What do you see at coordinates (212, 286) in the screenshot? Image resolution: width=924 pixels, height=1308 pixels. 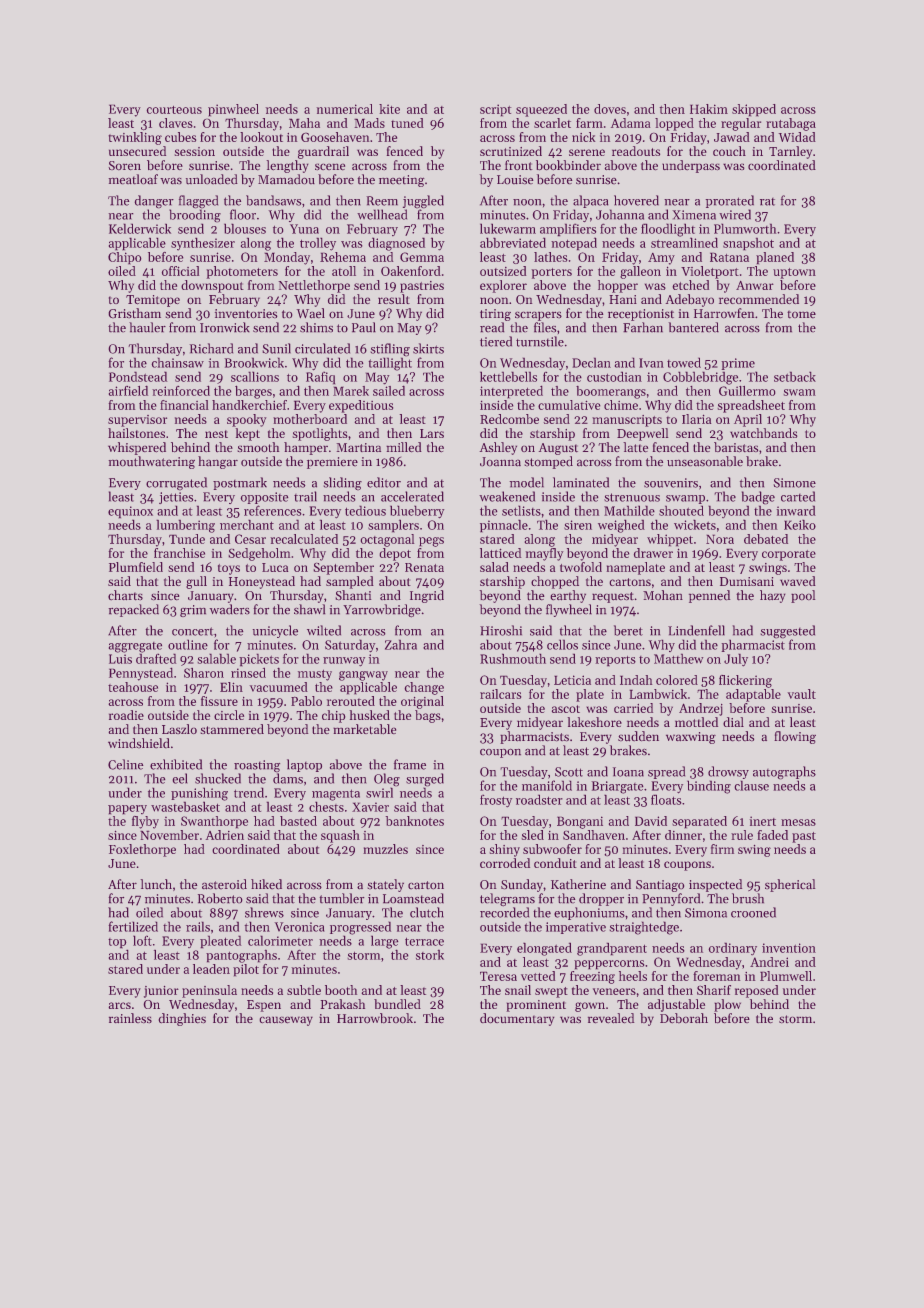 I see `downspout` at bounding box center [212, 286].
